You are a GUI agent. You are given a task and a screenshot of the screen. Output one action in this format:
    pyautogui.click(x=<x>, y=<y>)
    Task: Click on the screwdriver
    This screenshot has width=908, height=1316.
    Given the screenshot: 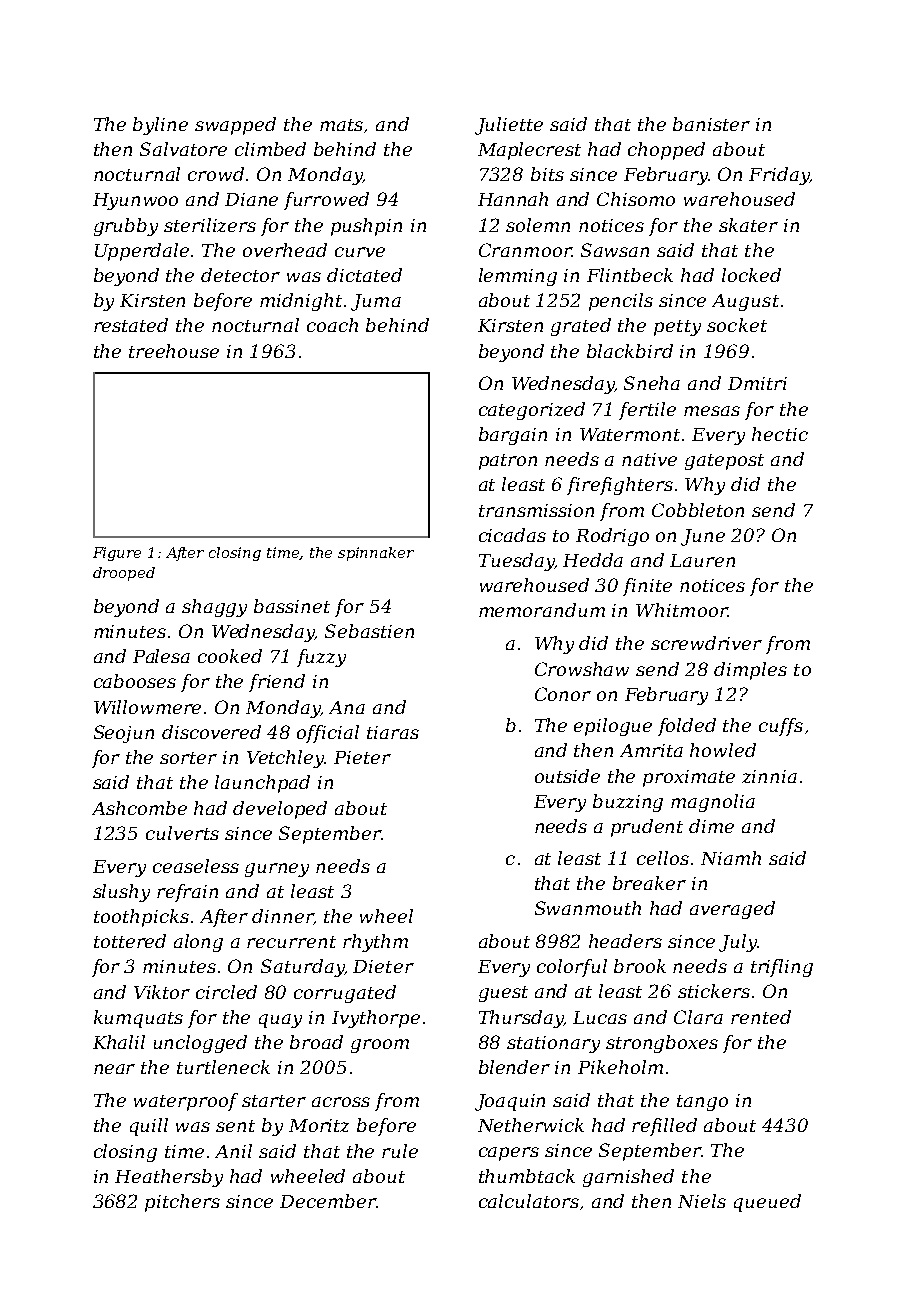 What is the action you would take?
    pyautogui.click(x=706, y=643)
